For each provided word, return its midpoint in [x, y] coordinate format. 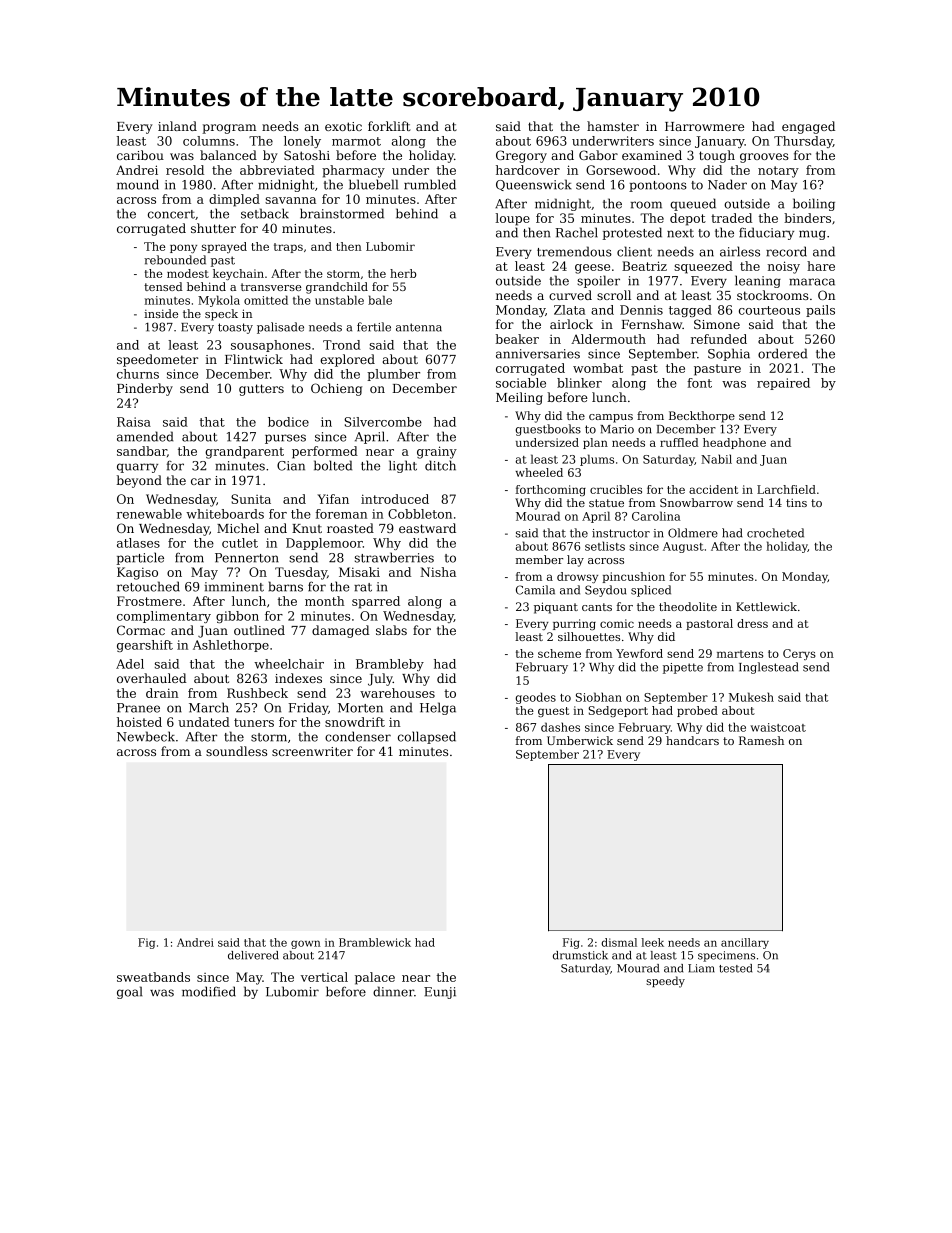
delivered [253, 955]
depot [688, 219]
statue [606, 503]
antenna [419, 327]
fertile [374, 327]
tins [796, 502]
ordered [782, 353]
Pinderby [145, 389]
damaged [341, 631]
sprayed [224, 247]
